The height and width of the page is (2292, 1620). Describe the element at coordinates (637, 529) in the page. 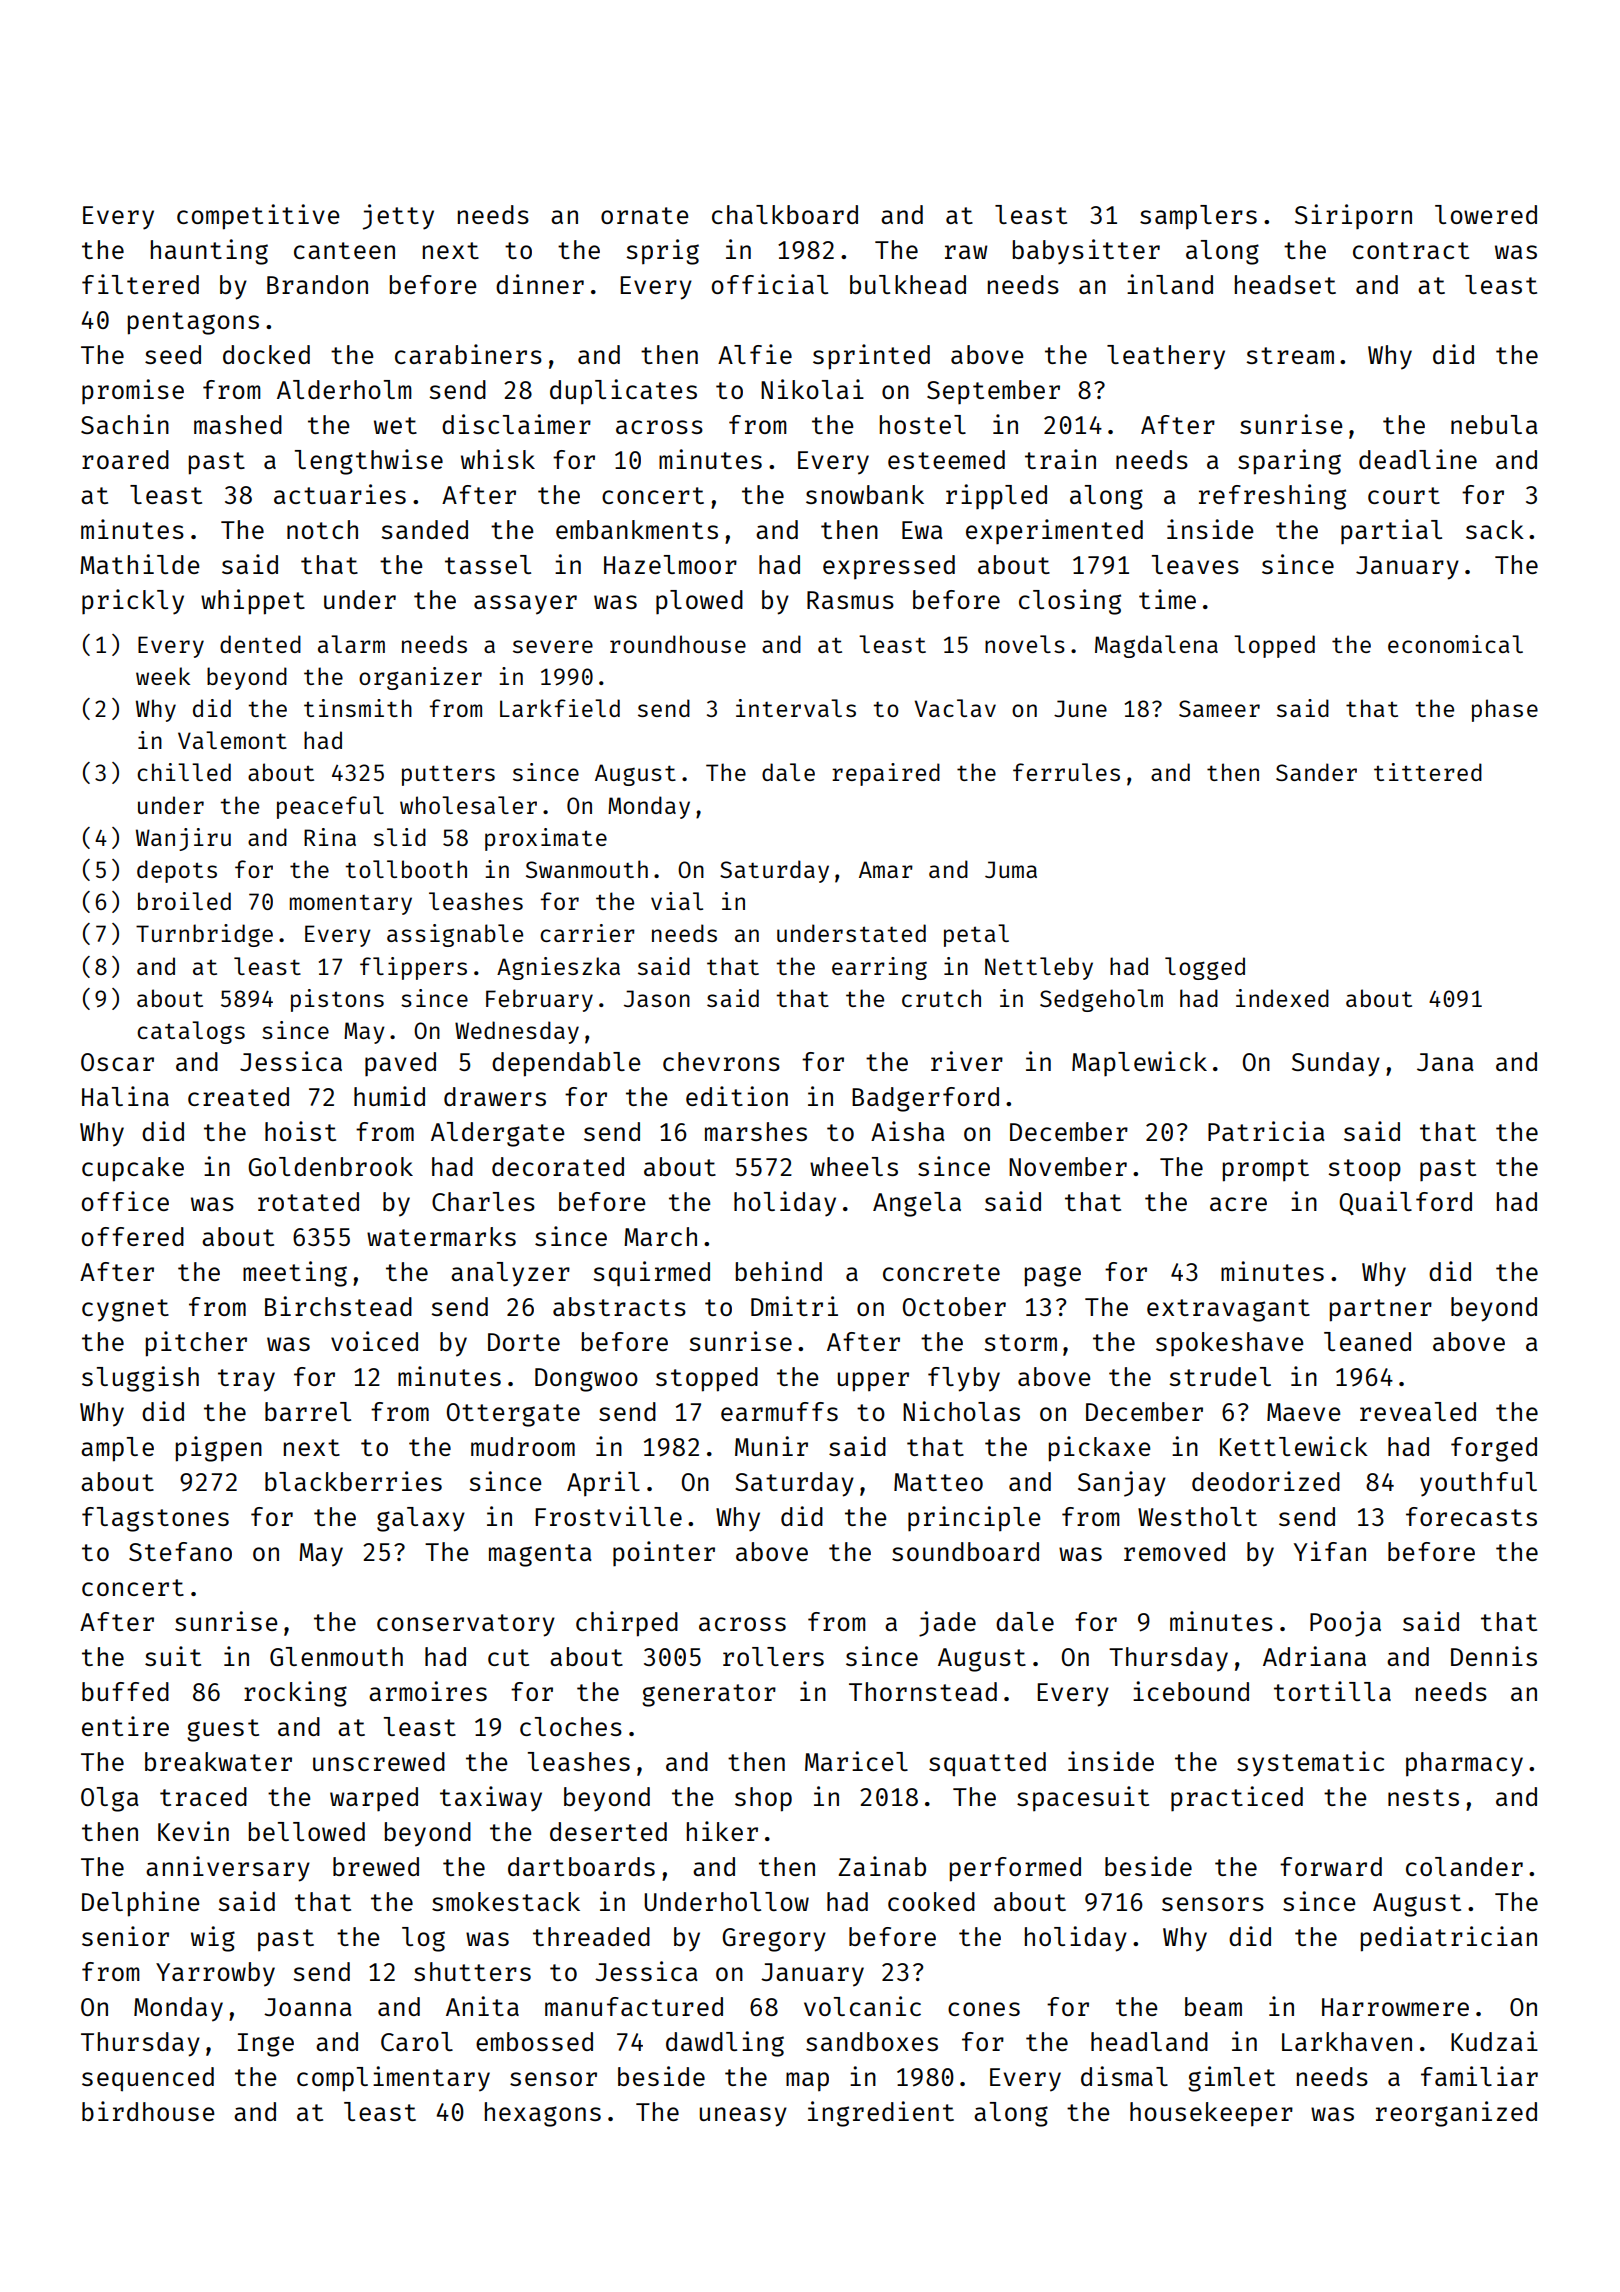

I see `embankments` at that location.
